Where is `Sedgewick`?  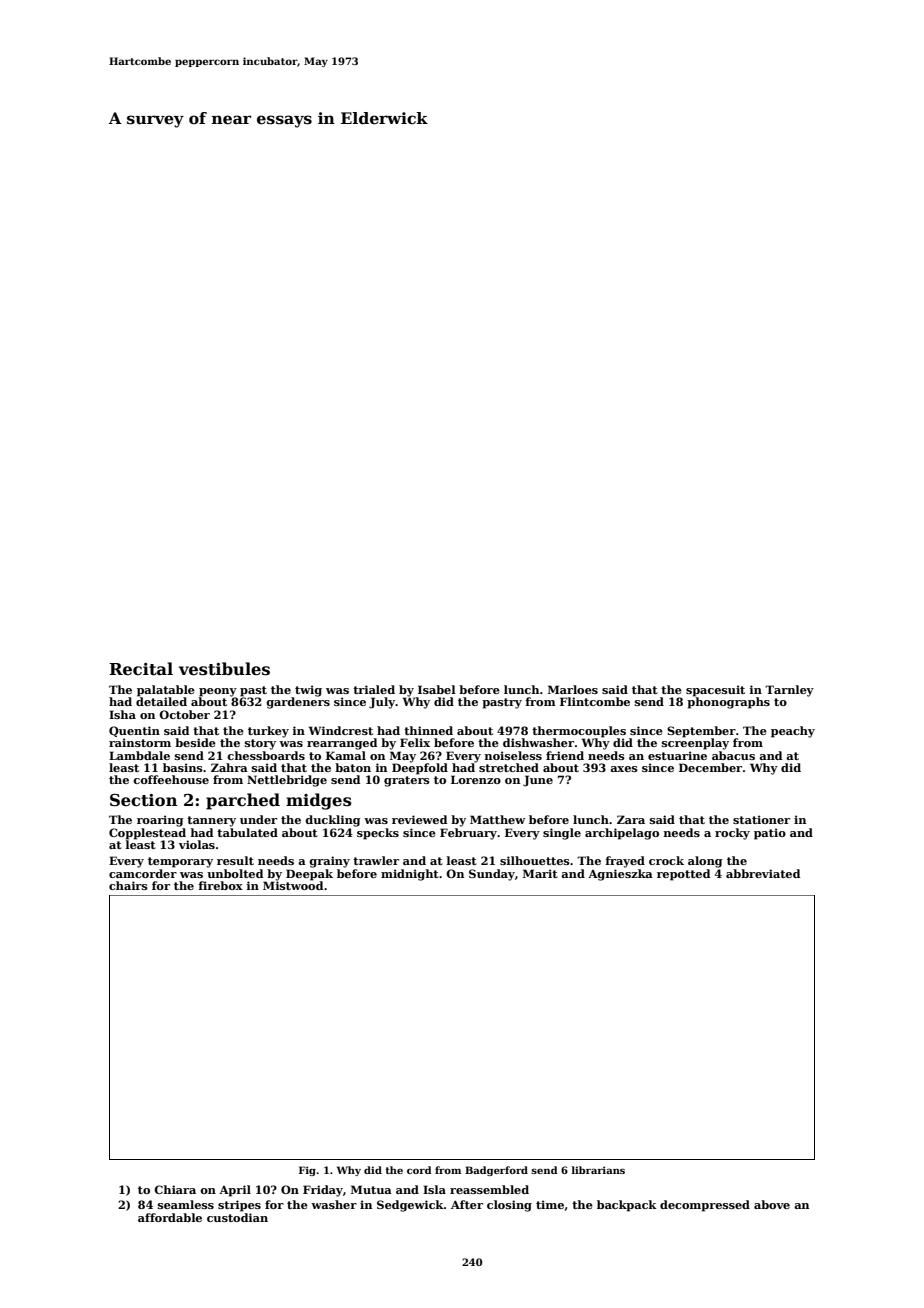 Sedgewick is located at coordinates (410, 1206).
